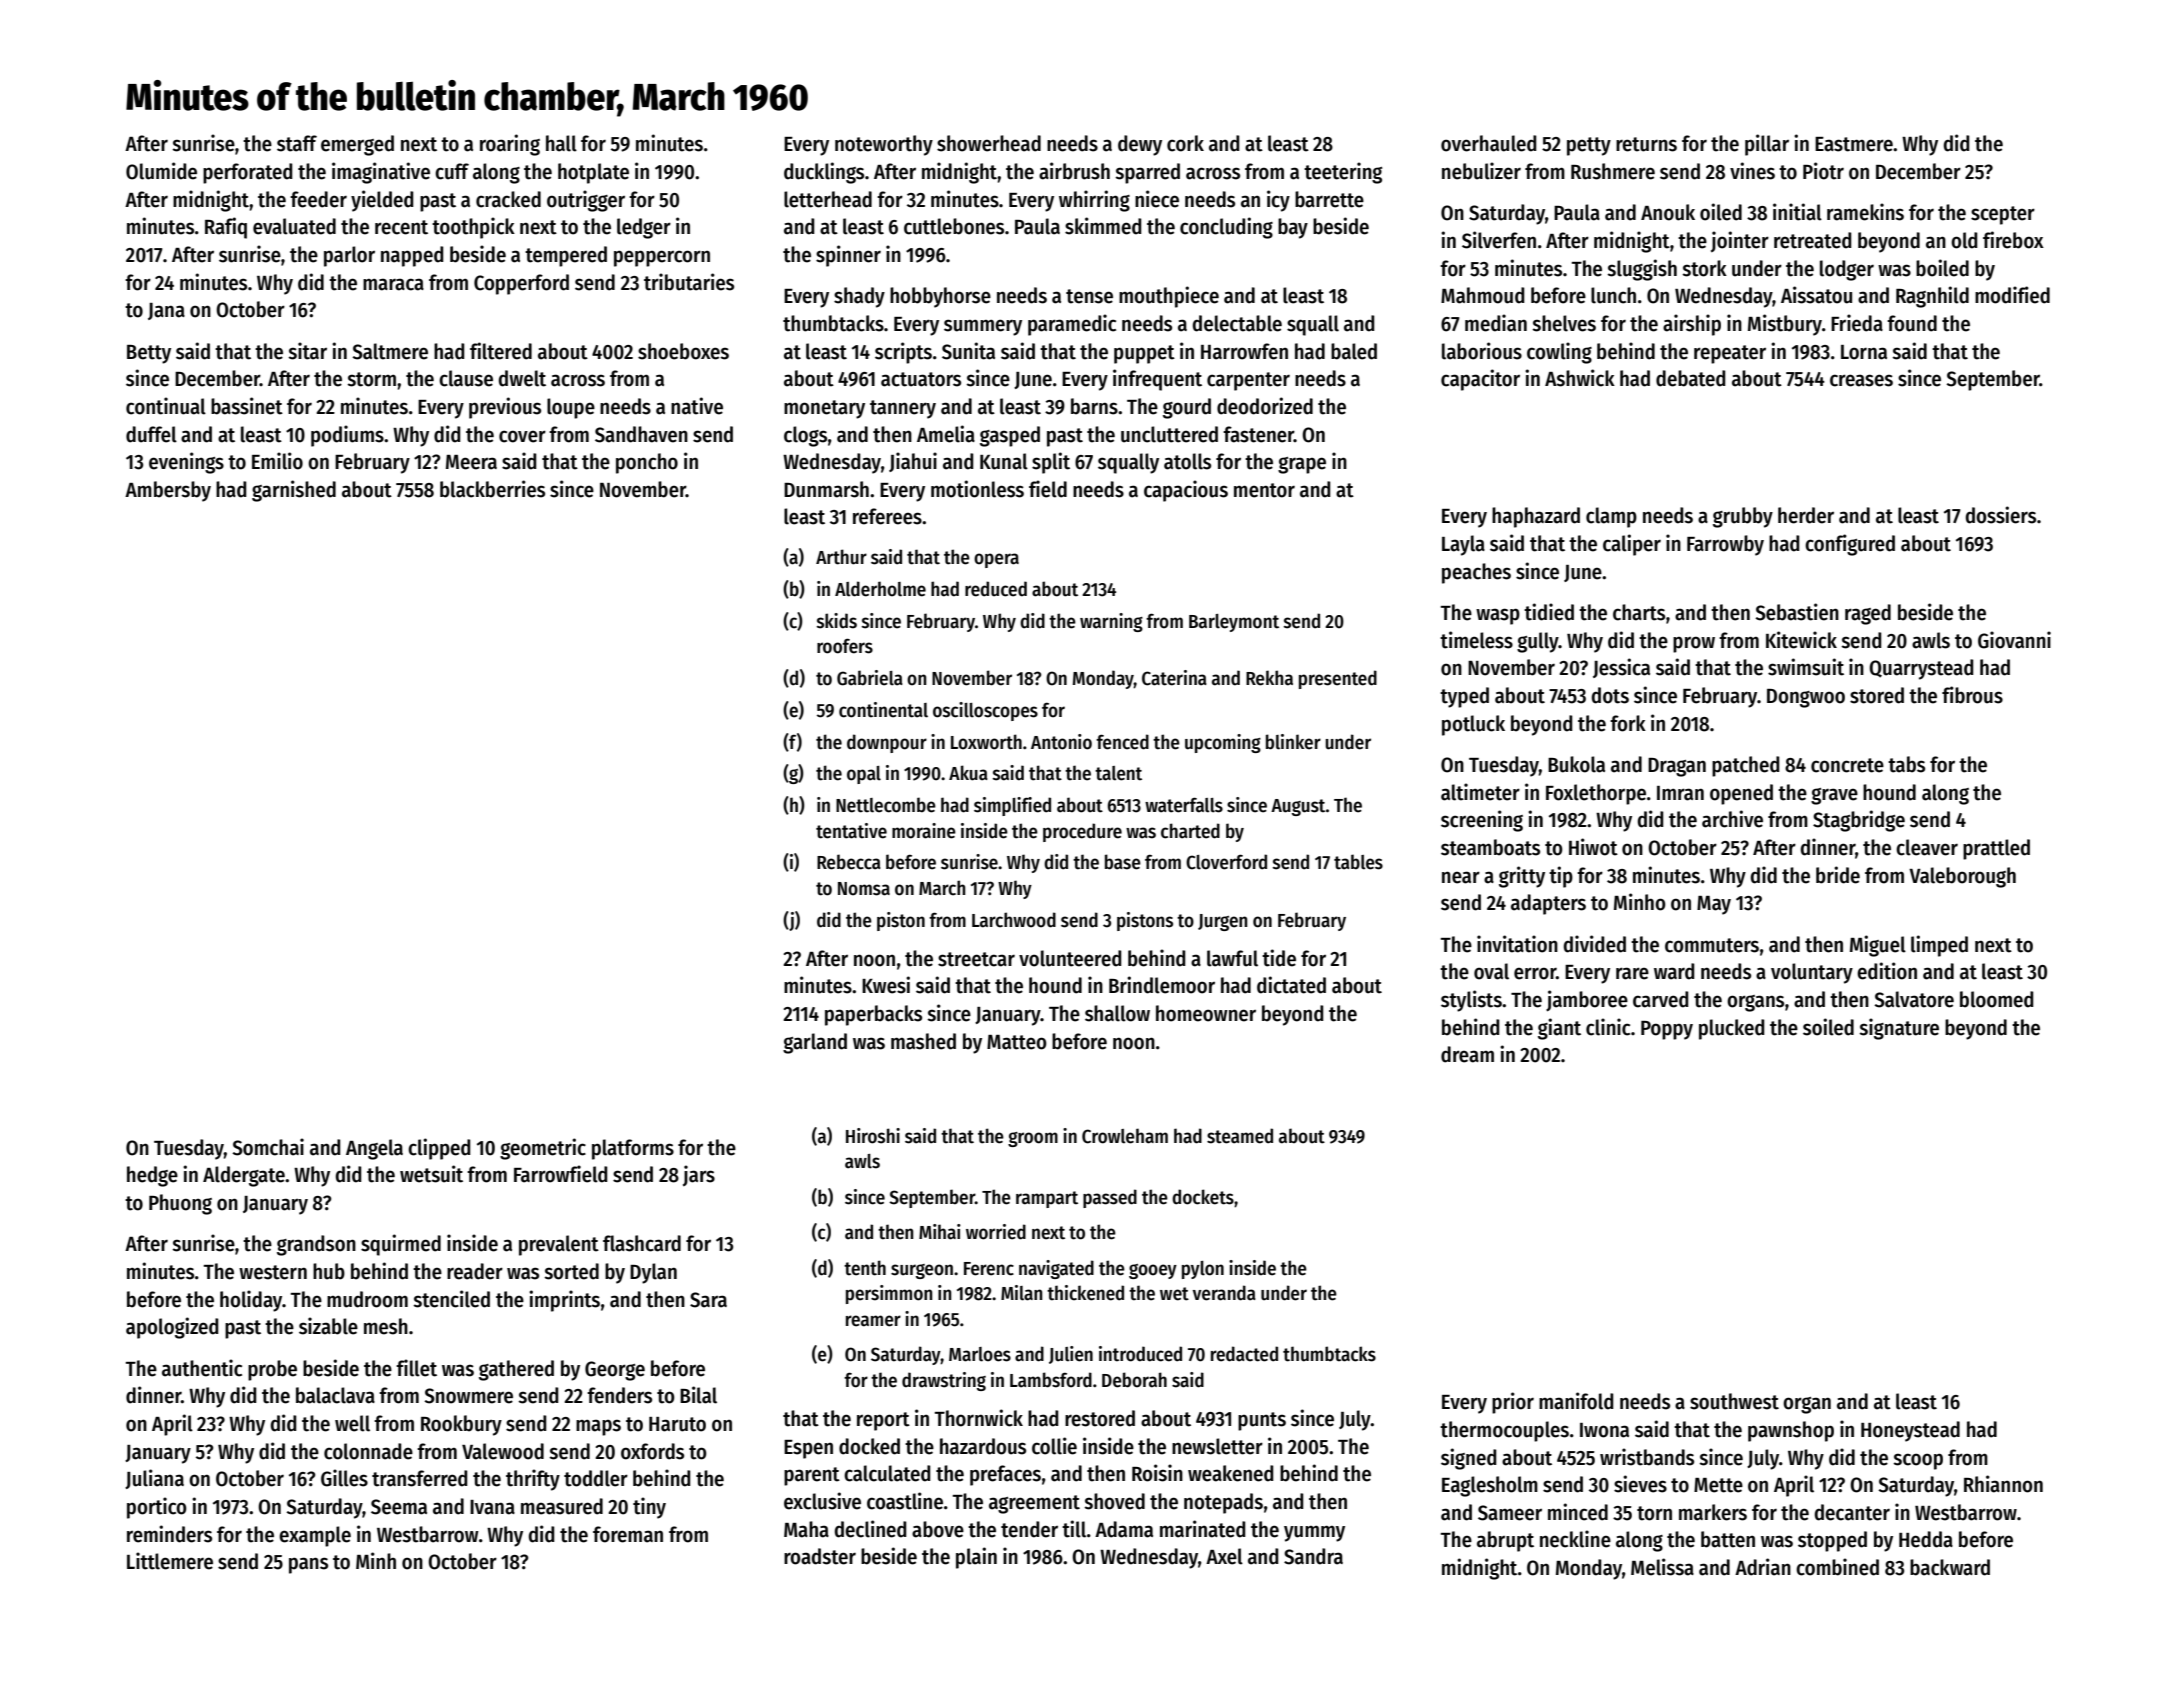 This document has width=2178, height=1683. I want to click on capacious, so click(1186, 491).
